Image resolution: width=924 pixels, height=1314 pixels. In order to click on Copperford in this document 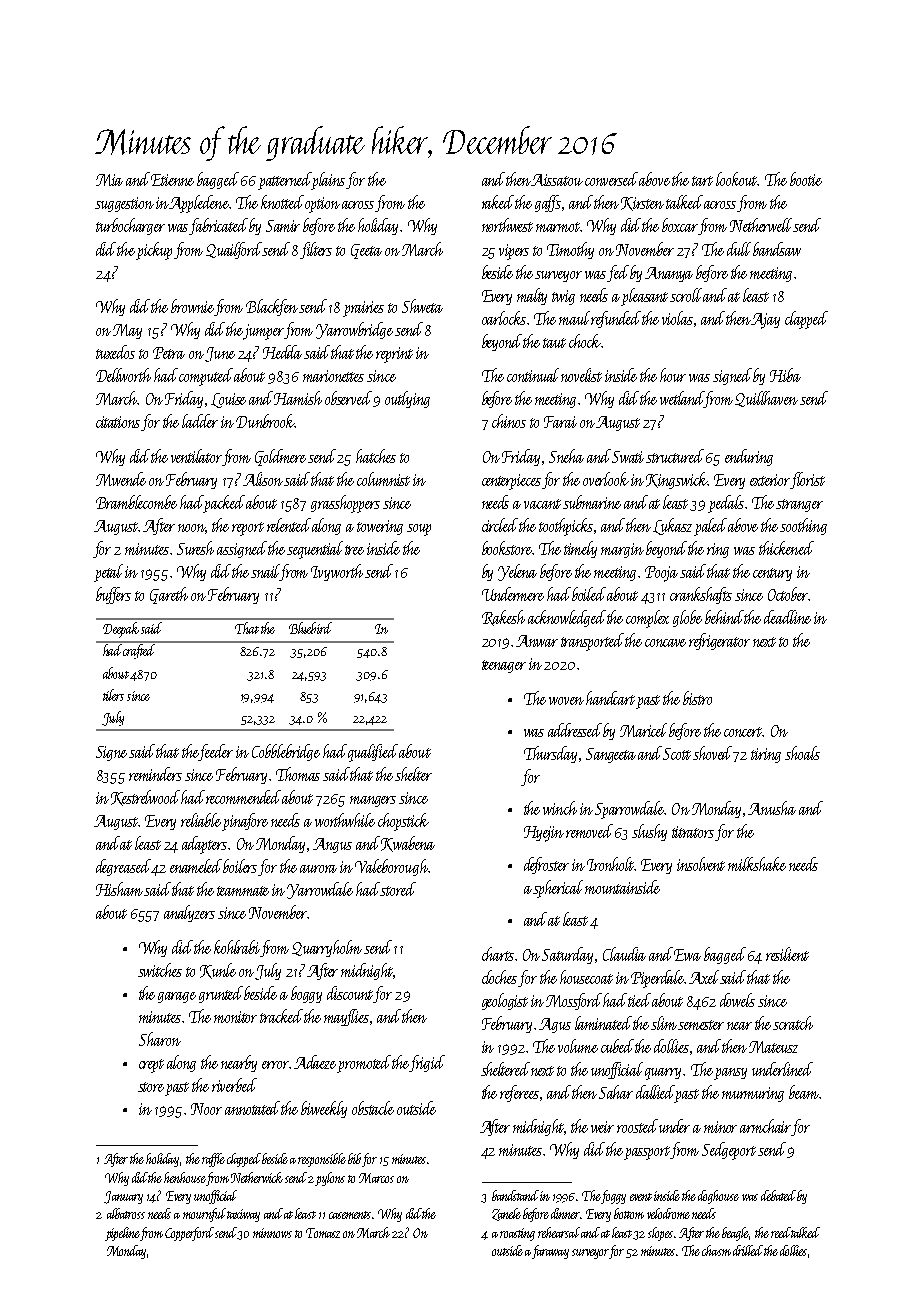, I will do `click(189, 1234)`.
